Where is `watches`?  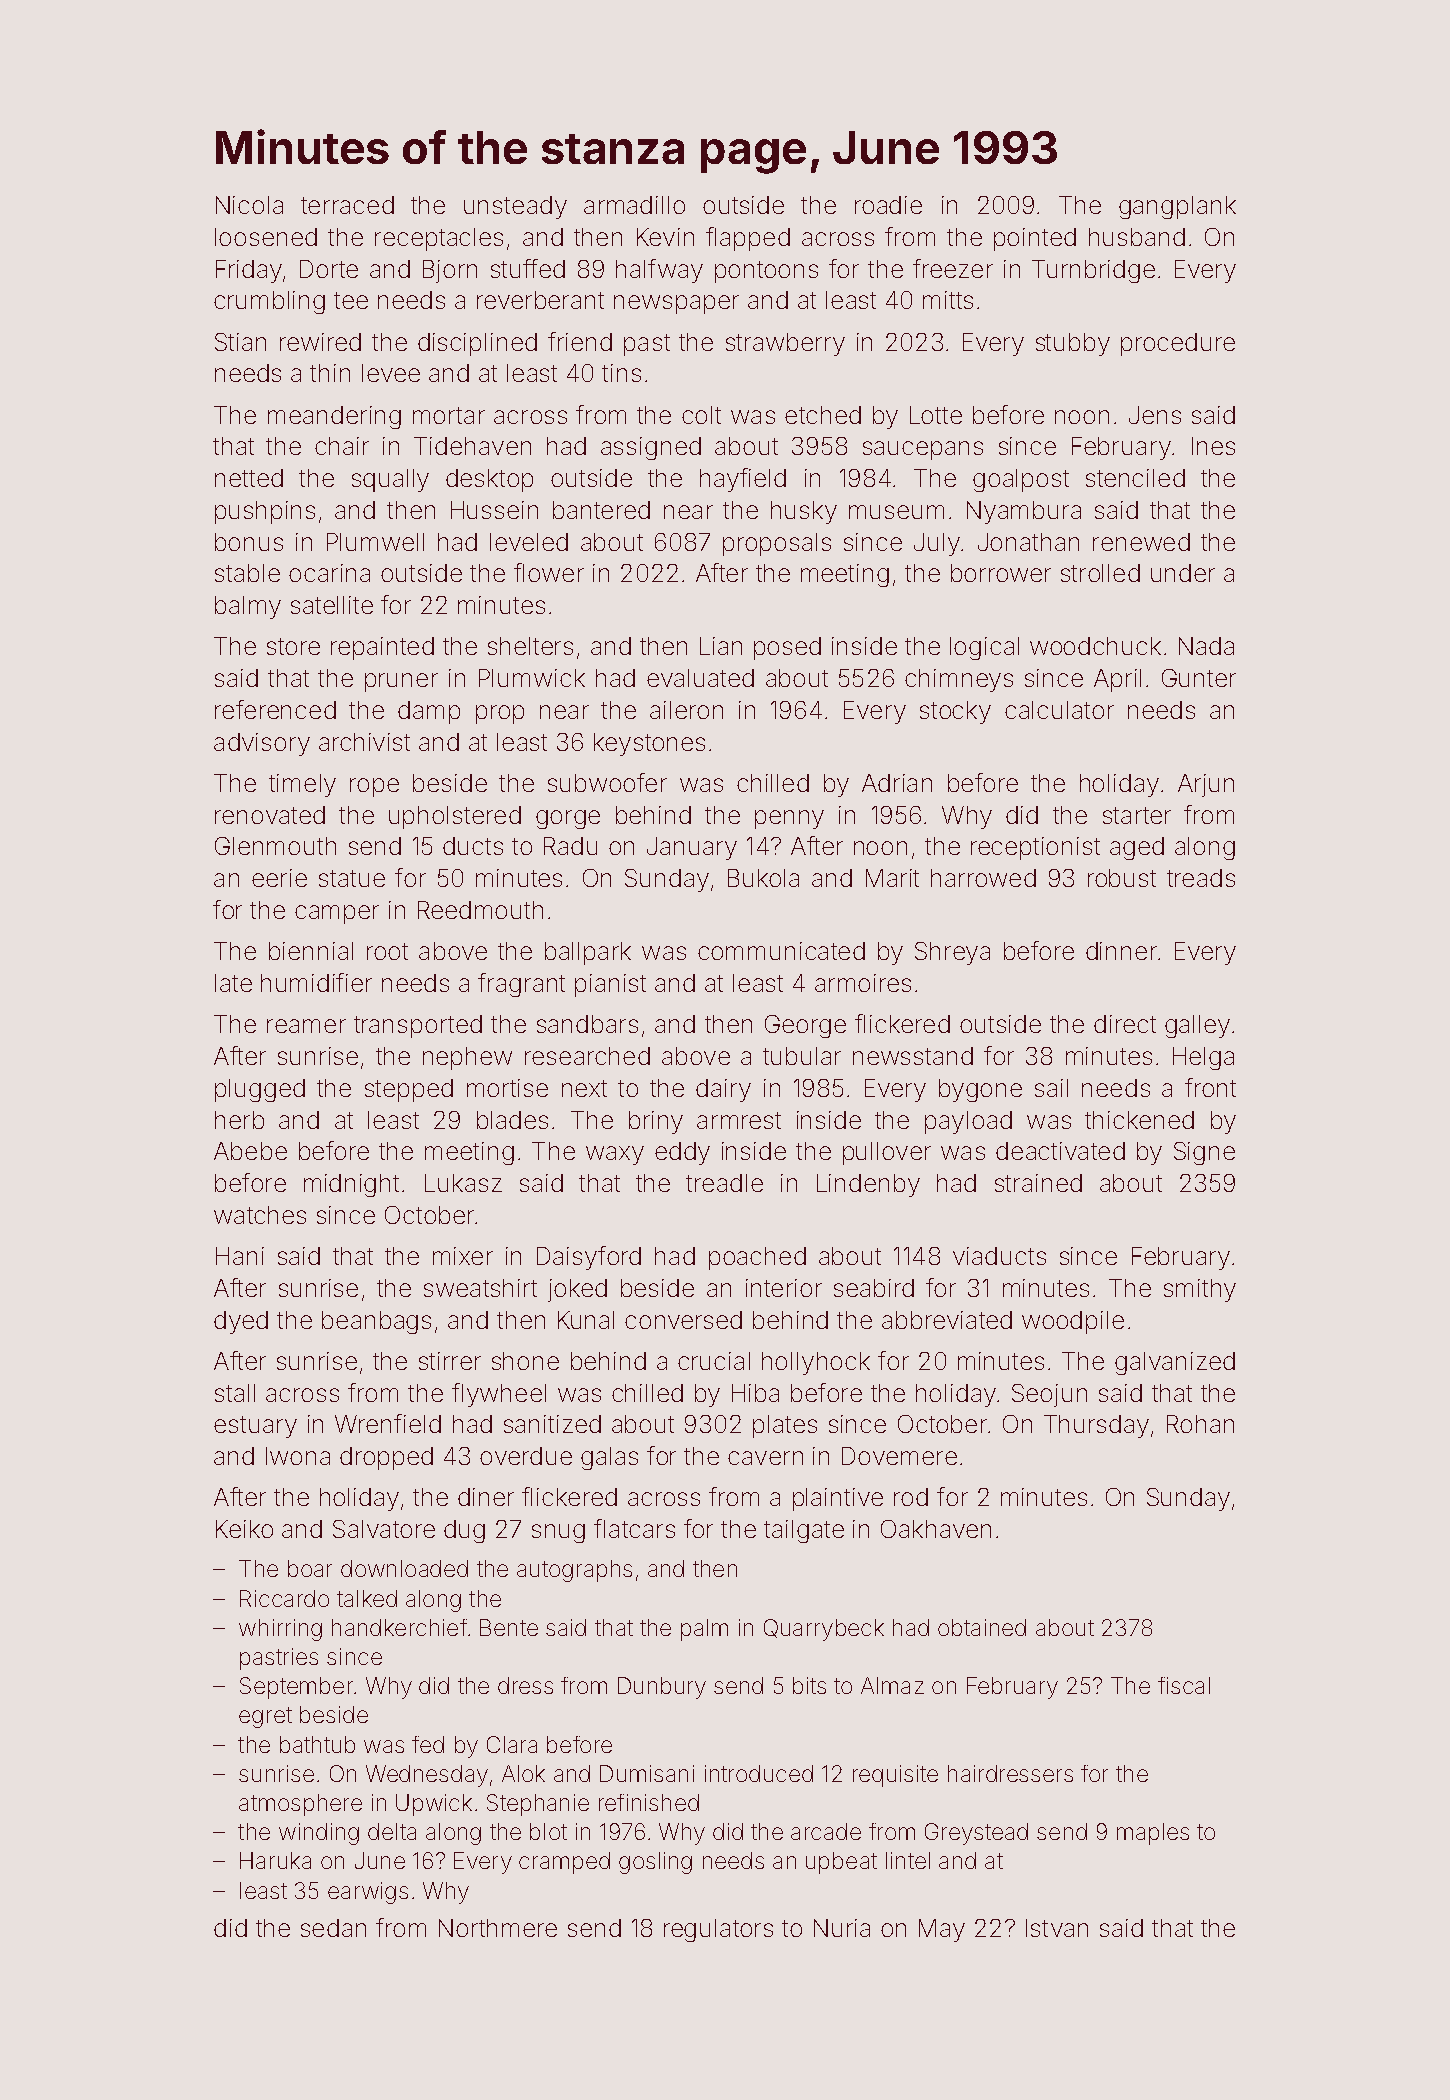 watches is located at coordinates (260, 1215).
